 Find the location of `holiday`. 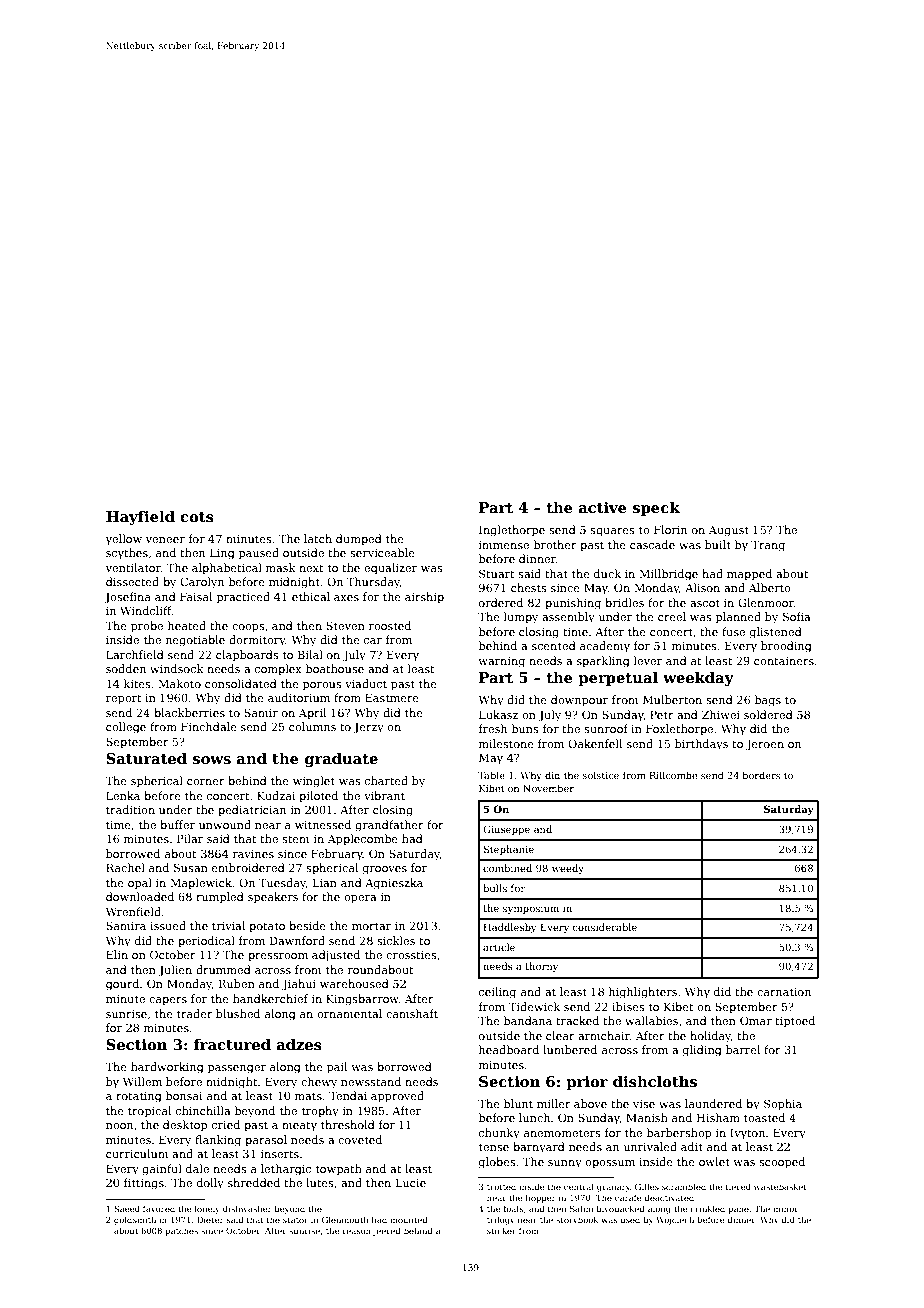

holiday is located at coordinates (710, 1037).
